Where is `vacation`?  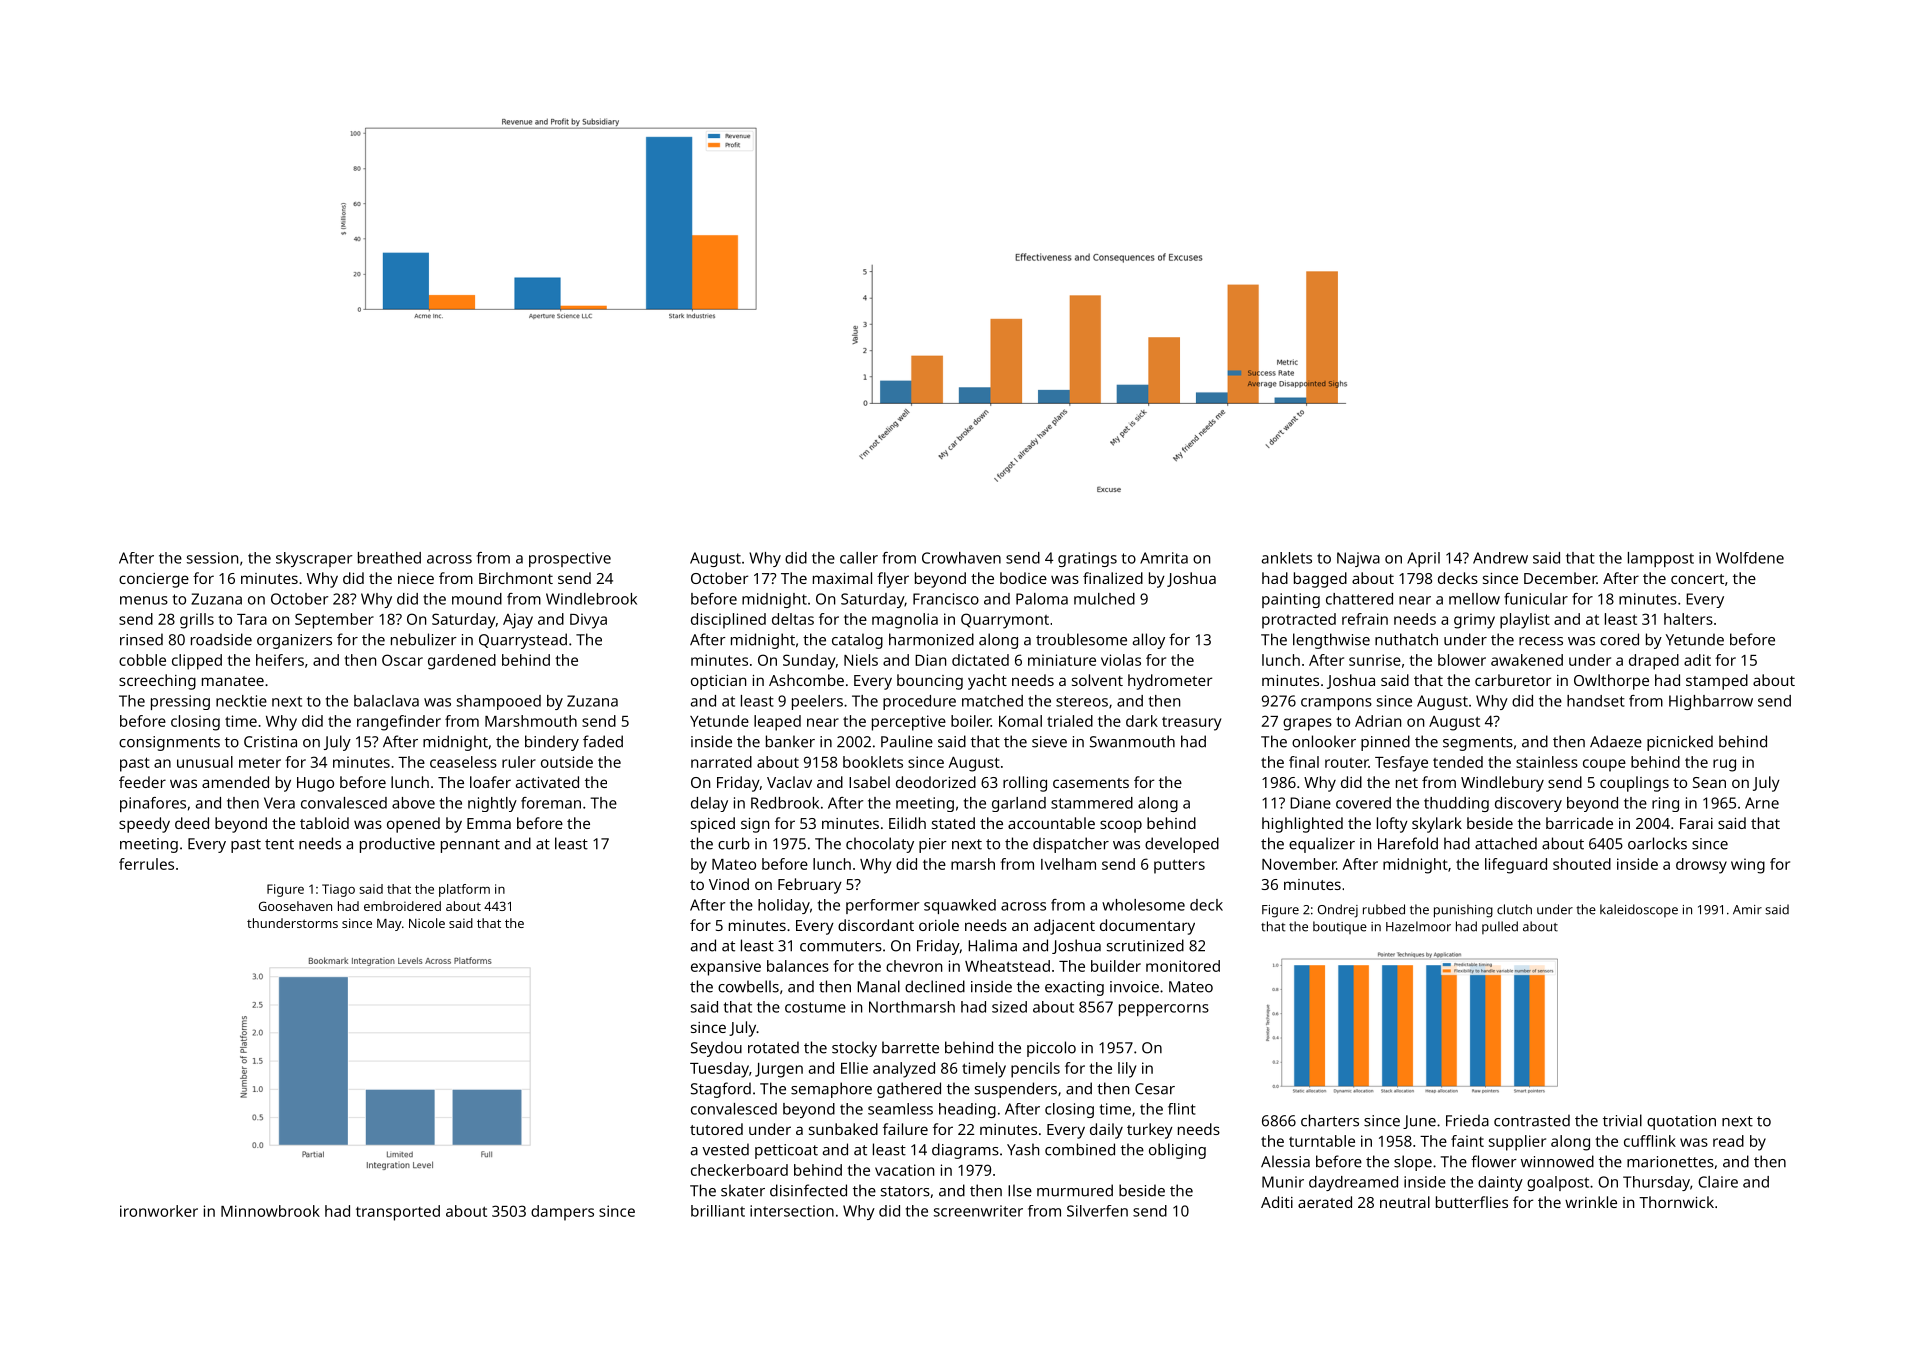 vacation is located at coordinates (904, 1170).
